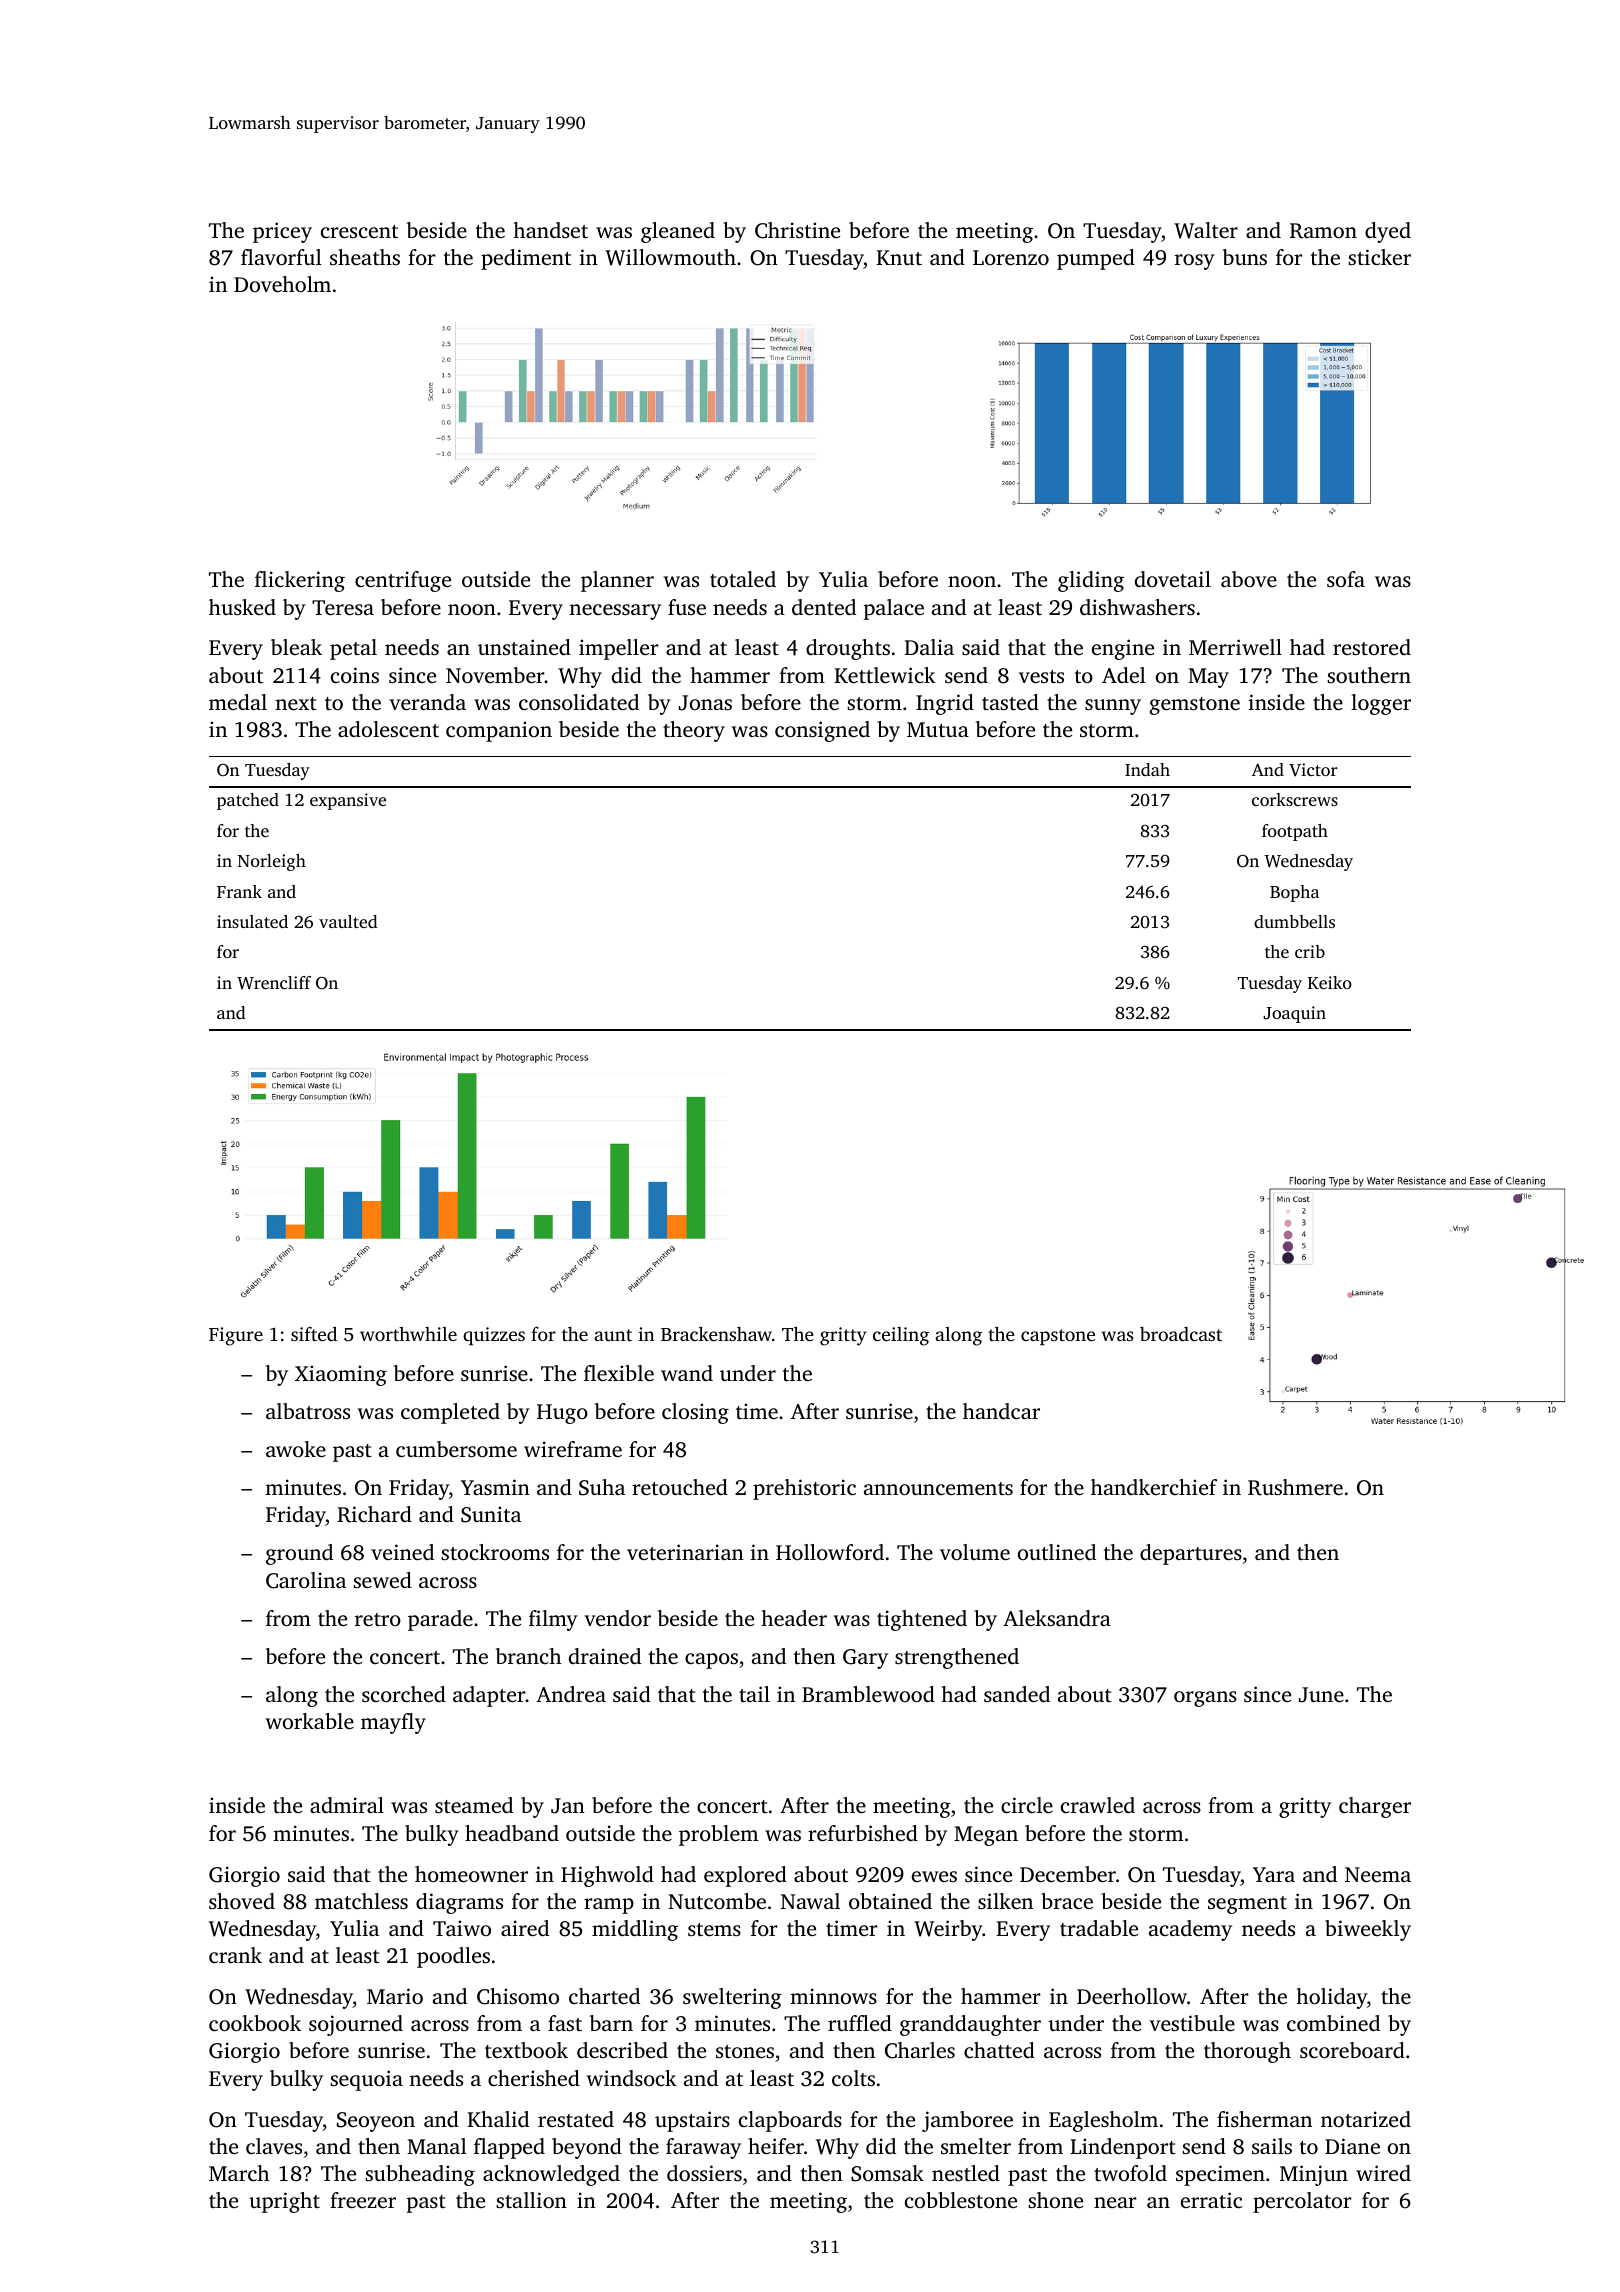  Describe the element at coordinates (797, 230) in the page. I see `Christine` at that location.
